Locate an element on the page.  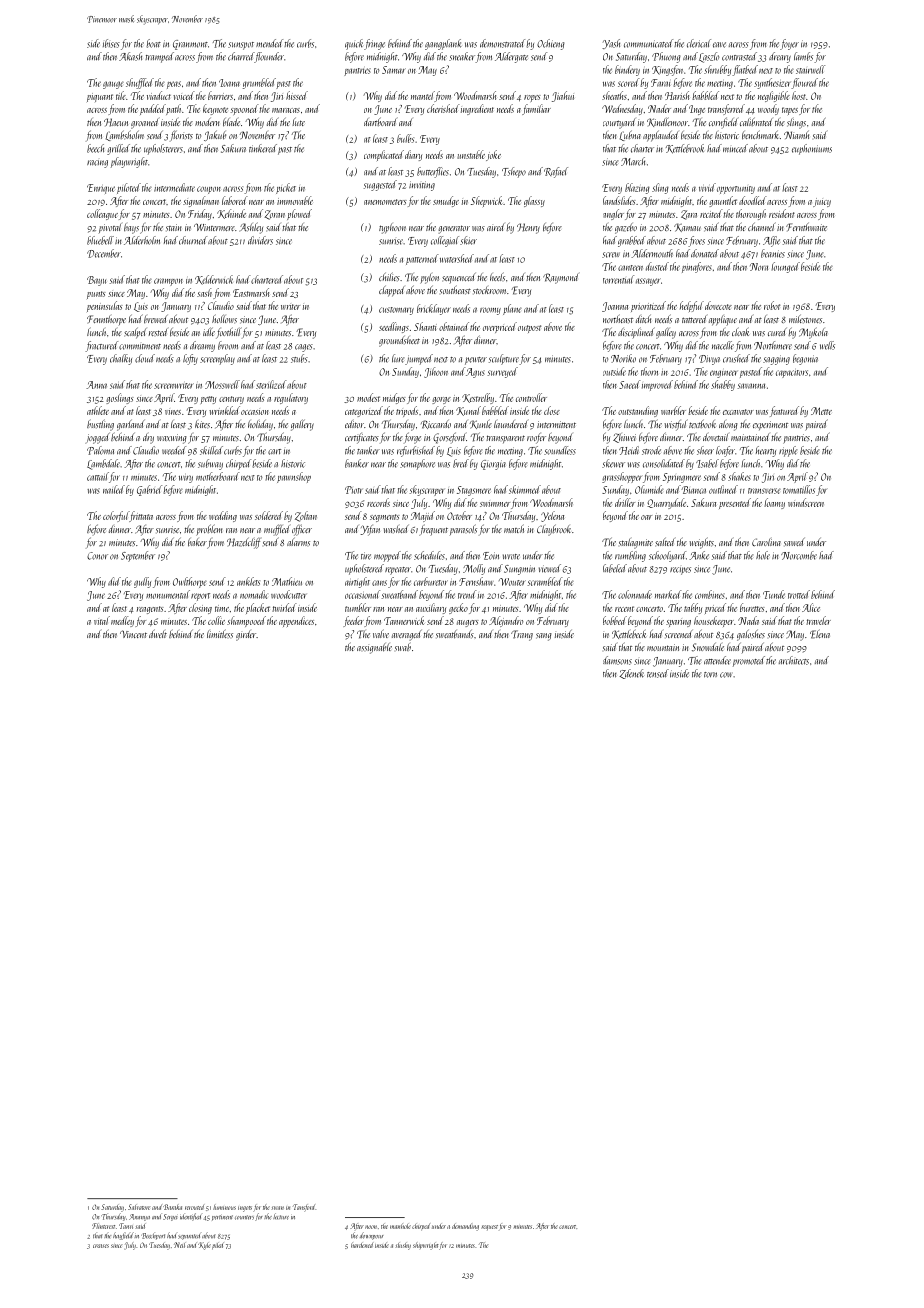
cow is located at coordinates (726, 675).
